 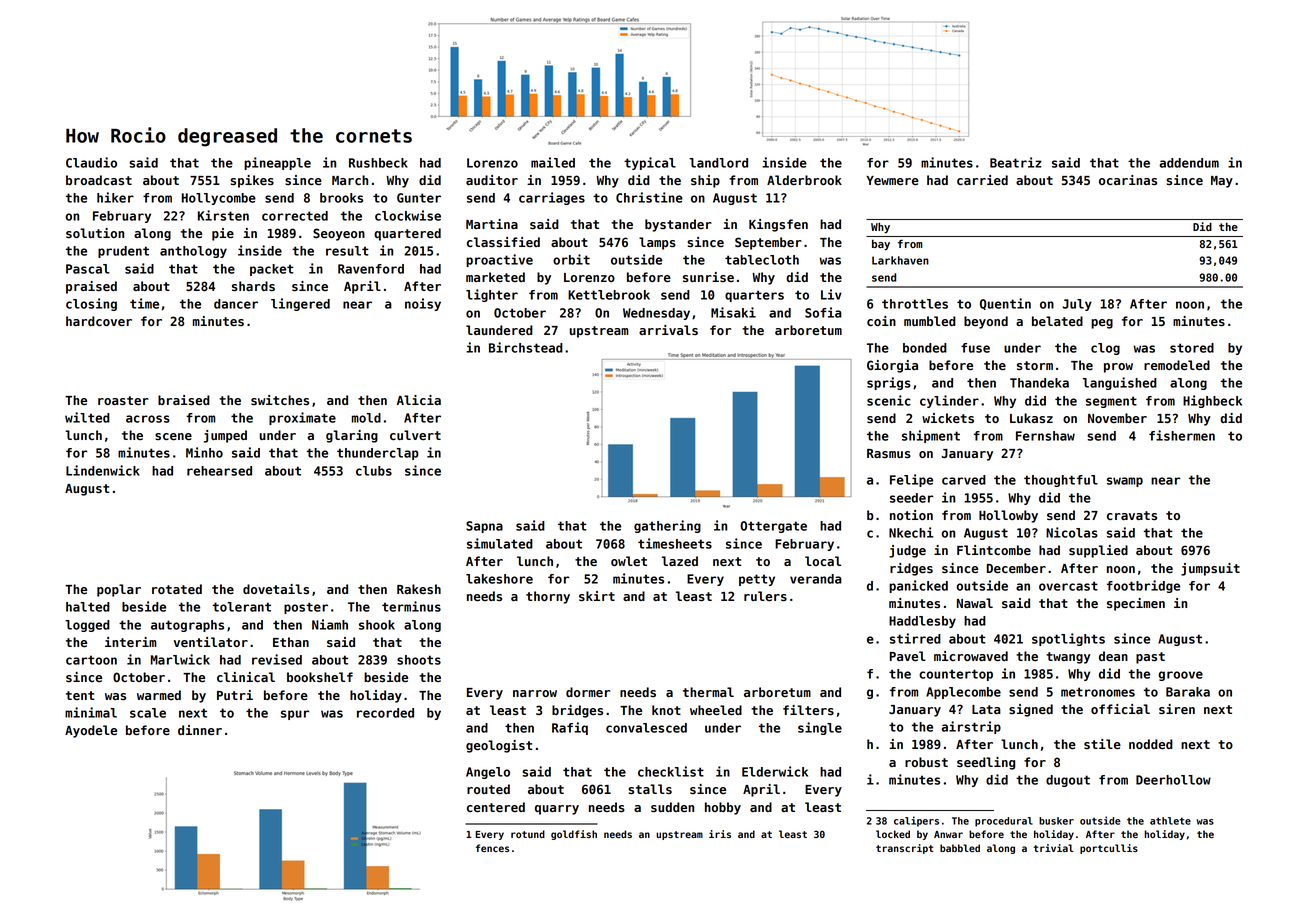 What do you see at coordinates (277, 163) in the page?
I see `pineapple` at bounding box center [277, 163].
